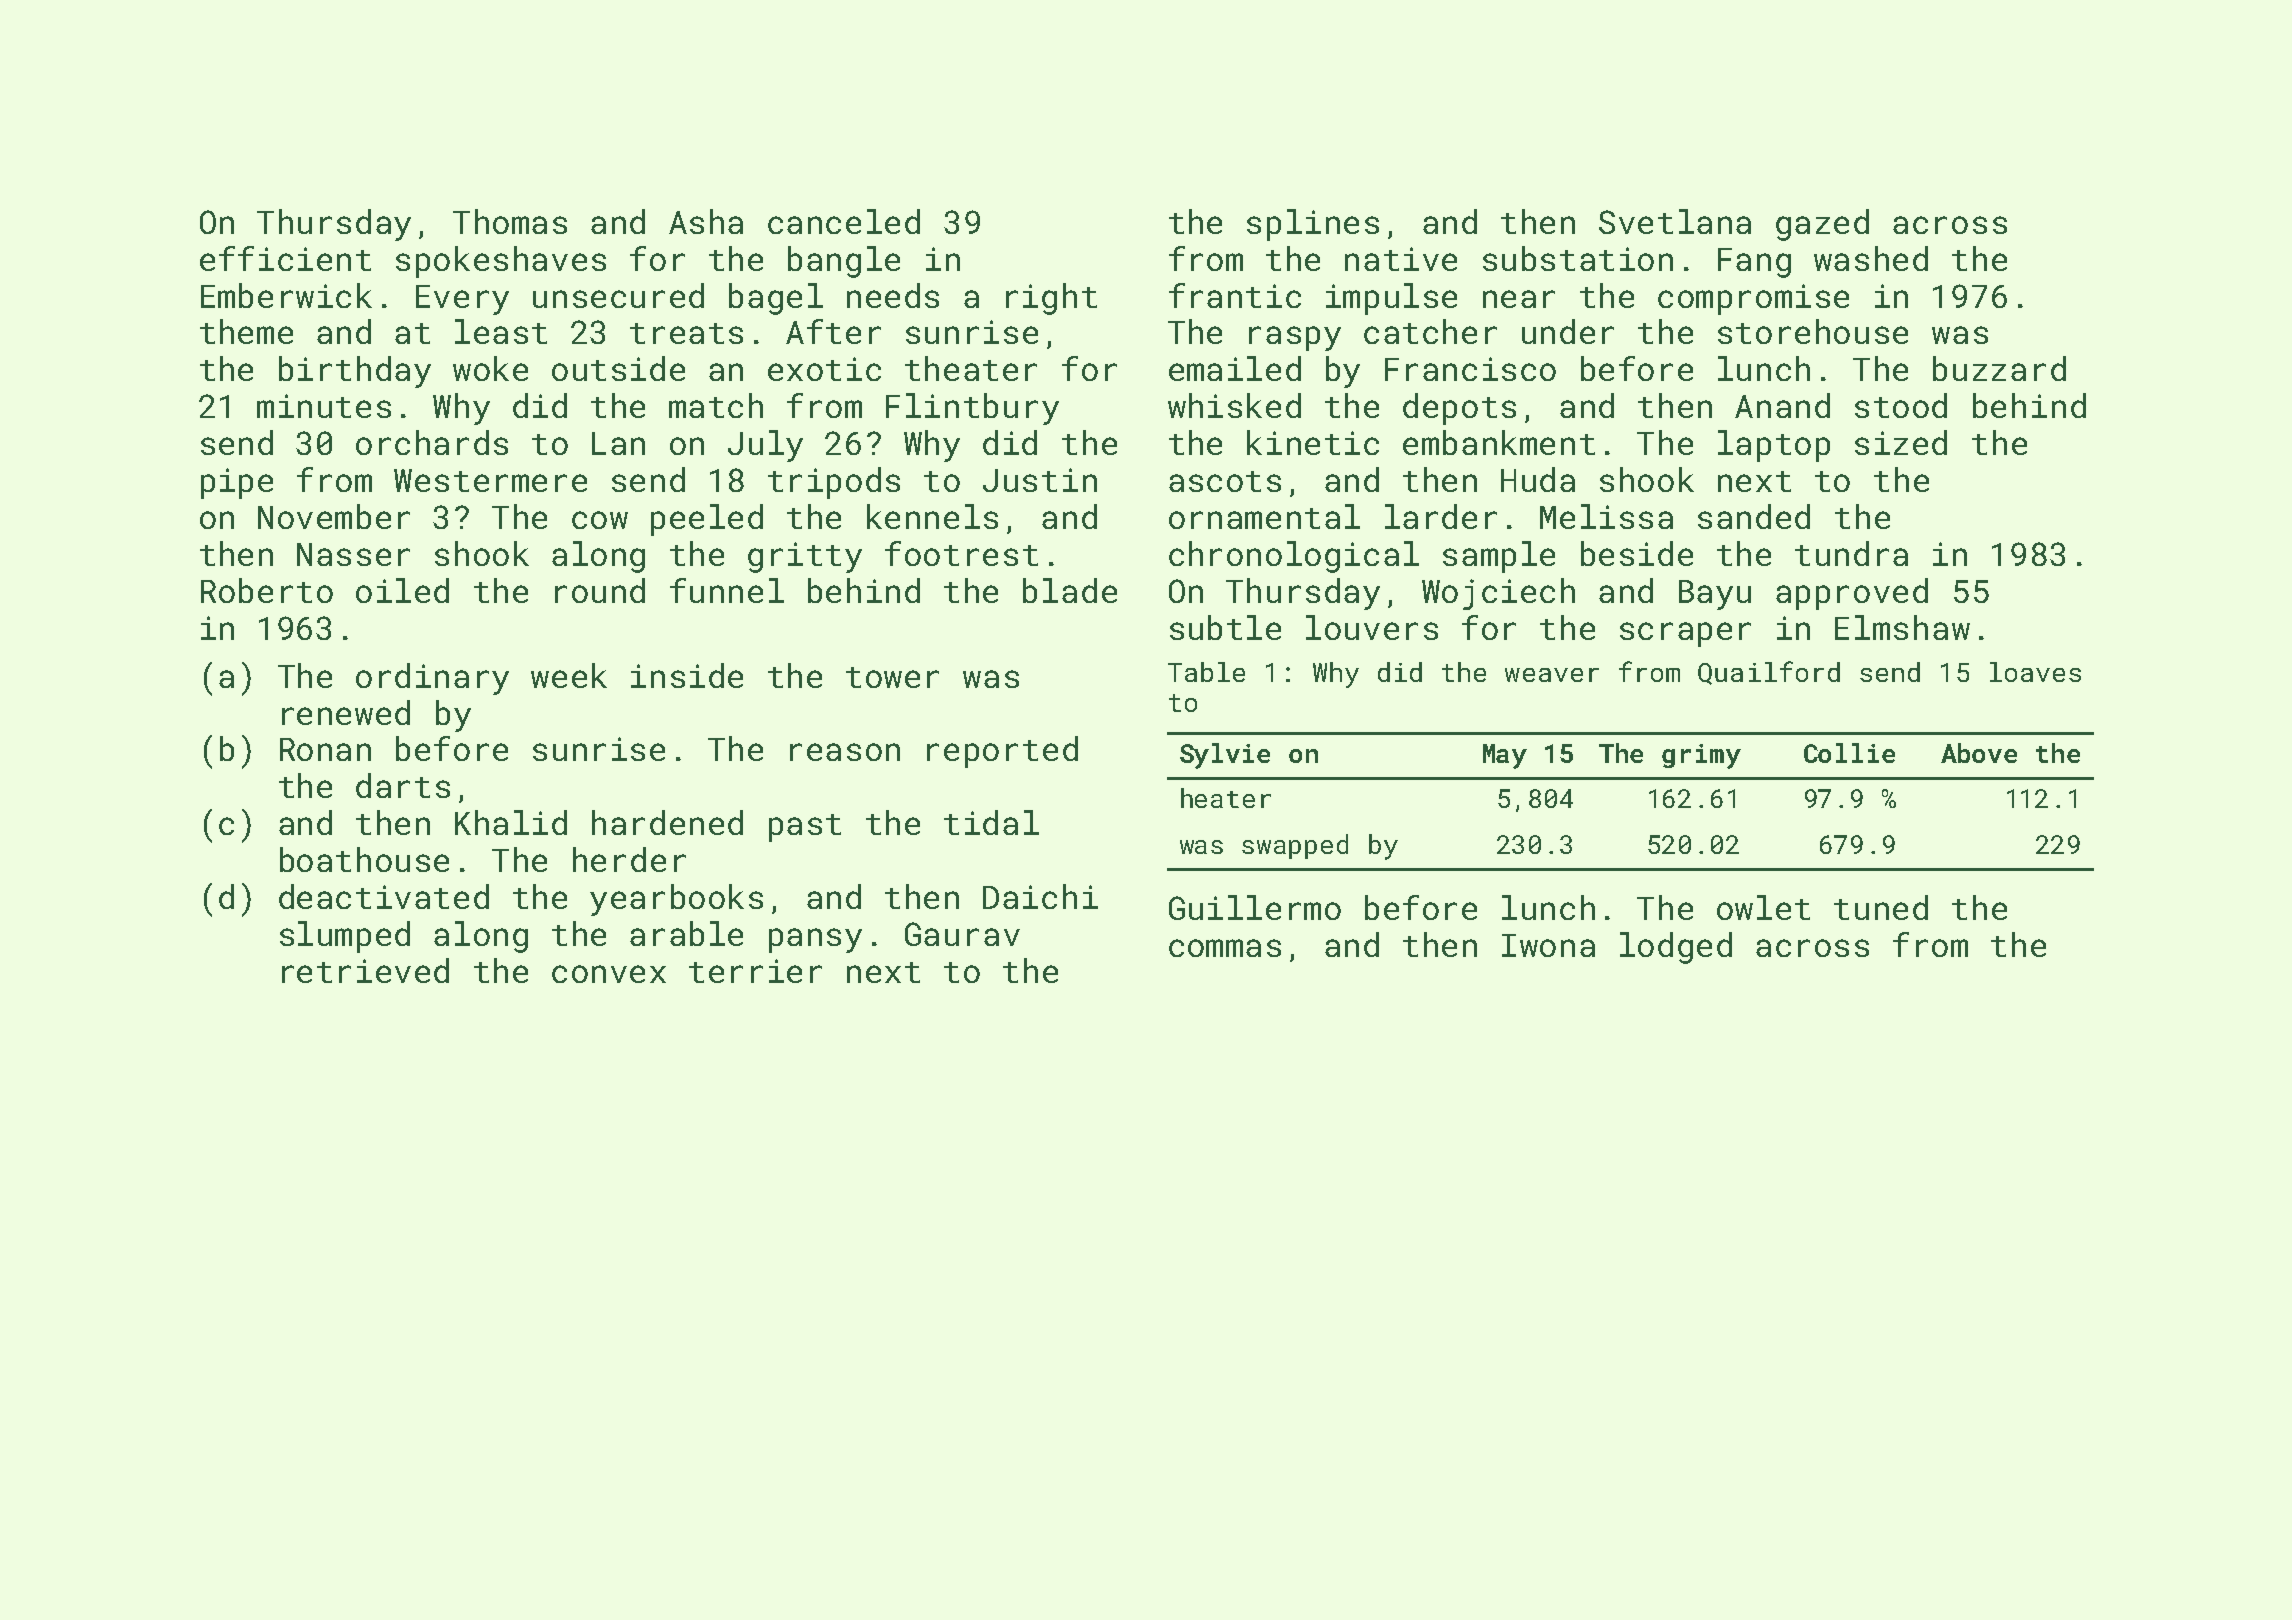  I want to click on Asha, so click(706, 221).
